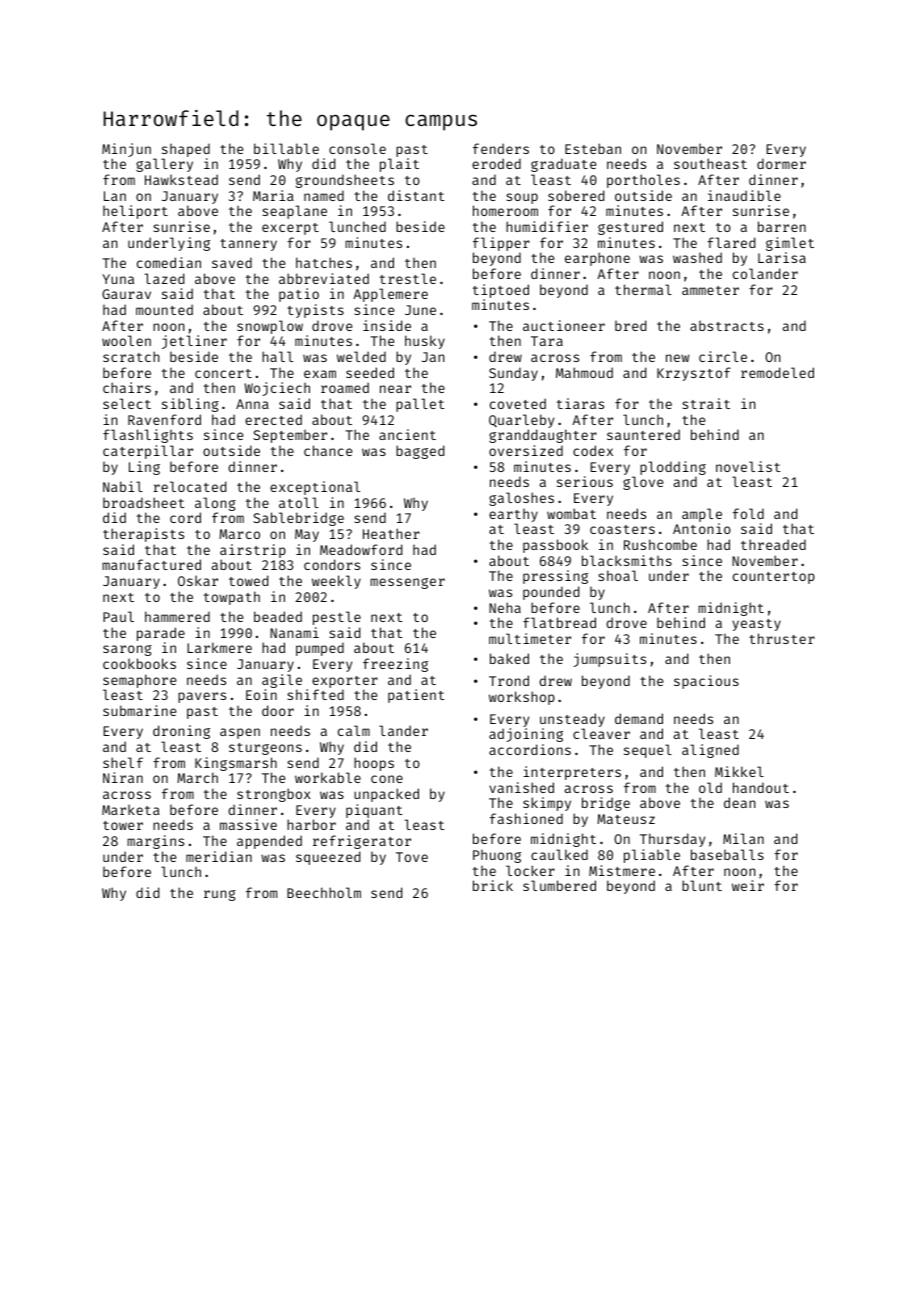 The height and width of the screenshot is (1308, 924). Describe the element at coordinates (395, 389) in the screenshot. I see `near` at that location.
